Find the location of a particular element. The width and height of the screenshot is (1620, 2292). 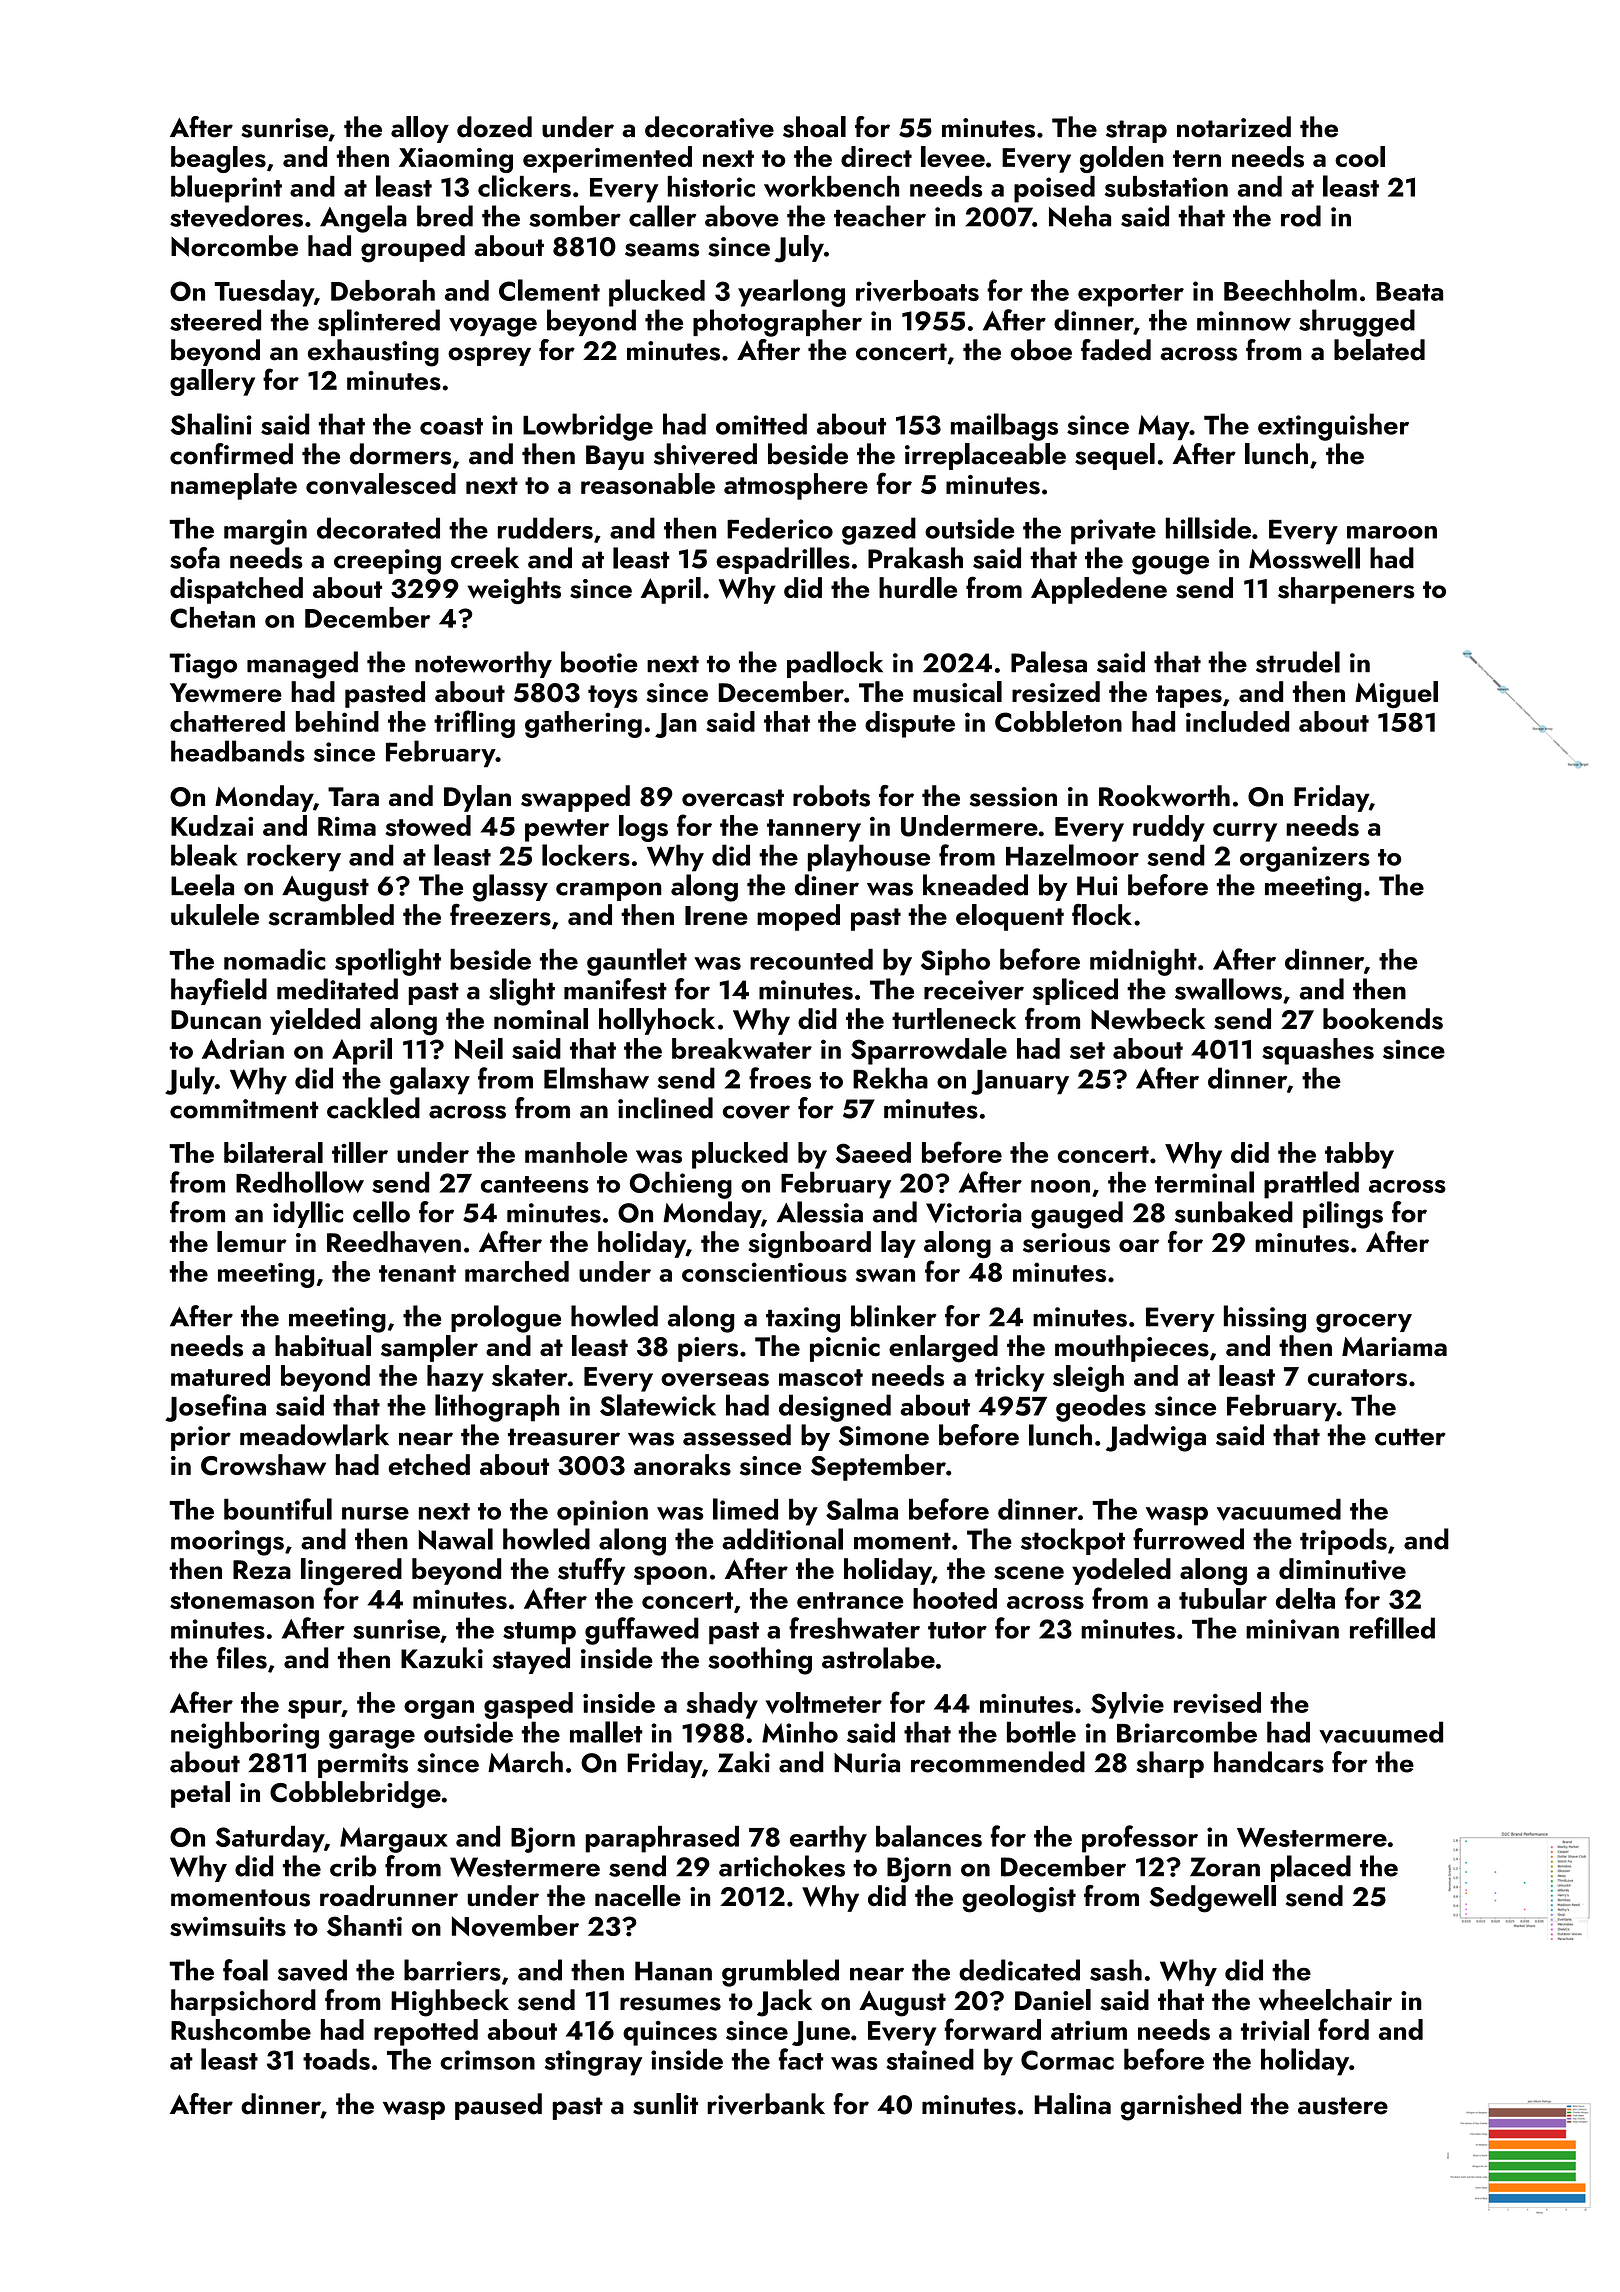

Rushcombe is located at coordinates (241, 2030).
